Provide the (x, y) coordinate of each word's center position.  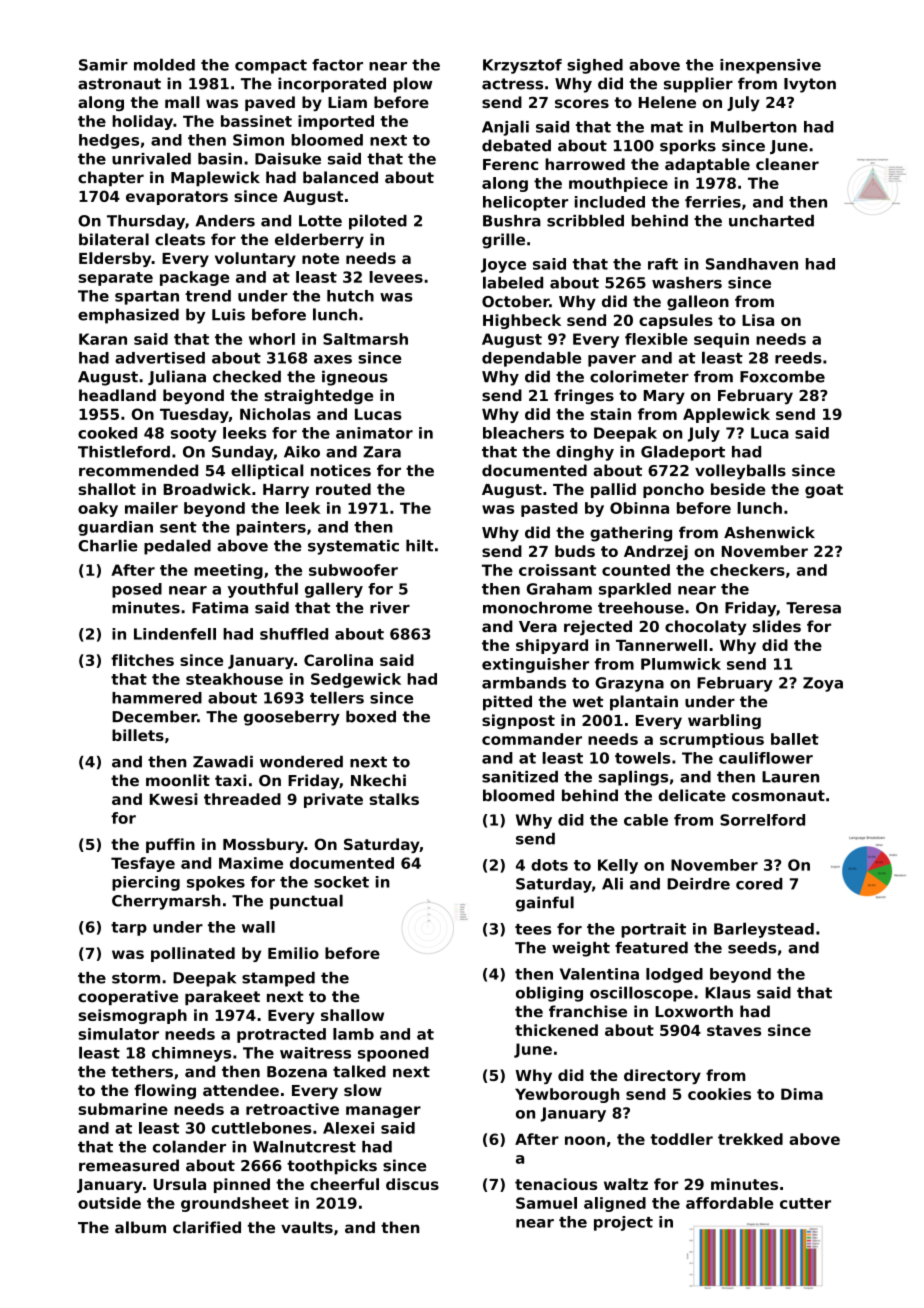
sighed (595, 66)
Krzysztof (522, 66)
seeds (752, 947)
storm (136, 978)
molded (164, 64)
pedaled (177, 547)
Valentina (599, 974)
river (390, 607)
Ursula (180, 1184)
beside (738, 489)
